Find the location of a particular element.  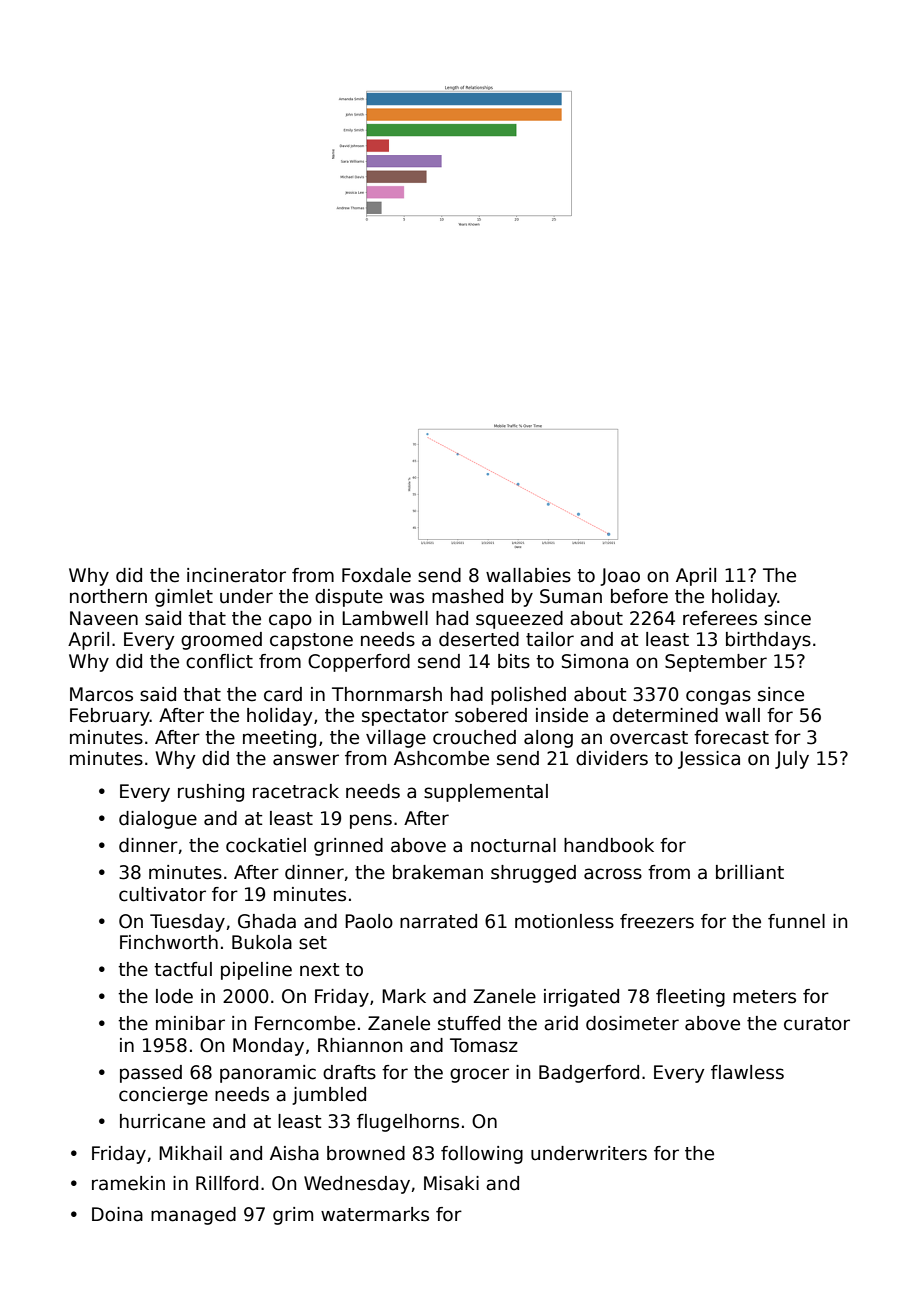

birthdays is located at coordinates (768, 641).
